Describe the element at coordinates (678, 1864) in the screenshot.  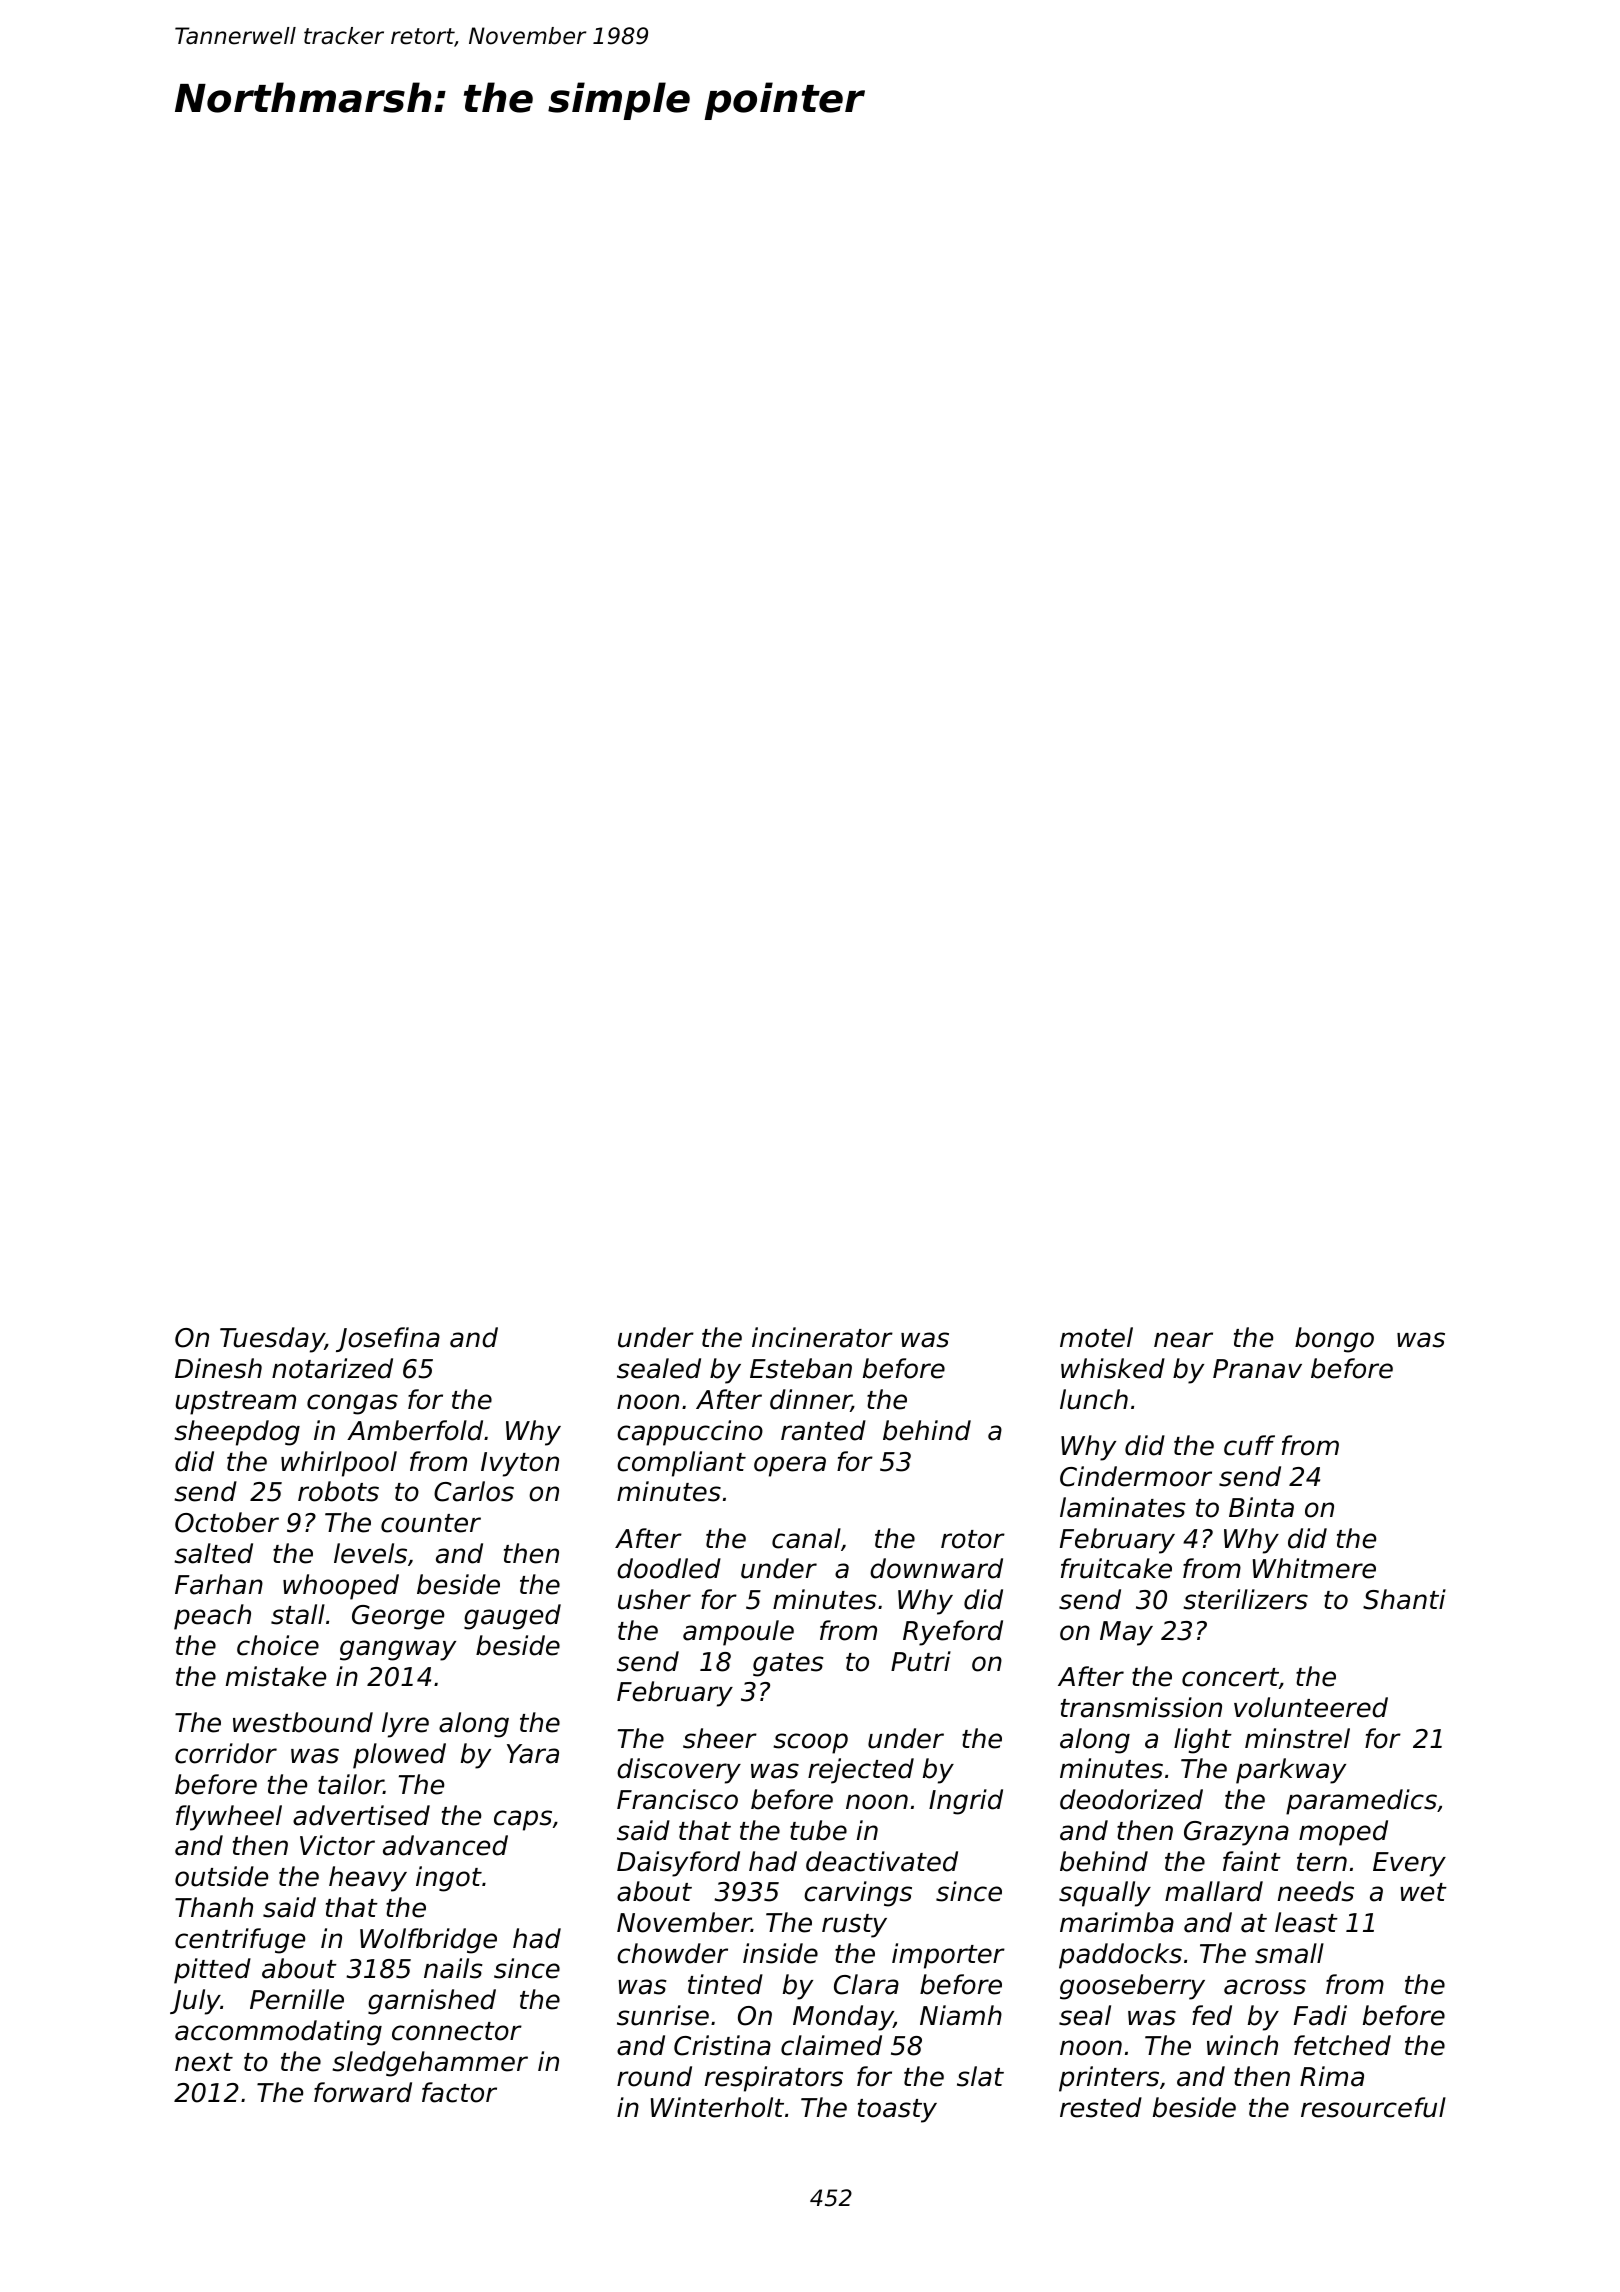
I see `Daisyford` at that location.
